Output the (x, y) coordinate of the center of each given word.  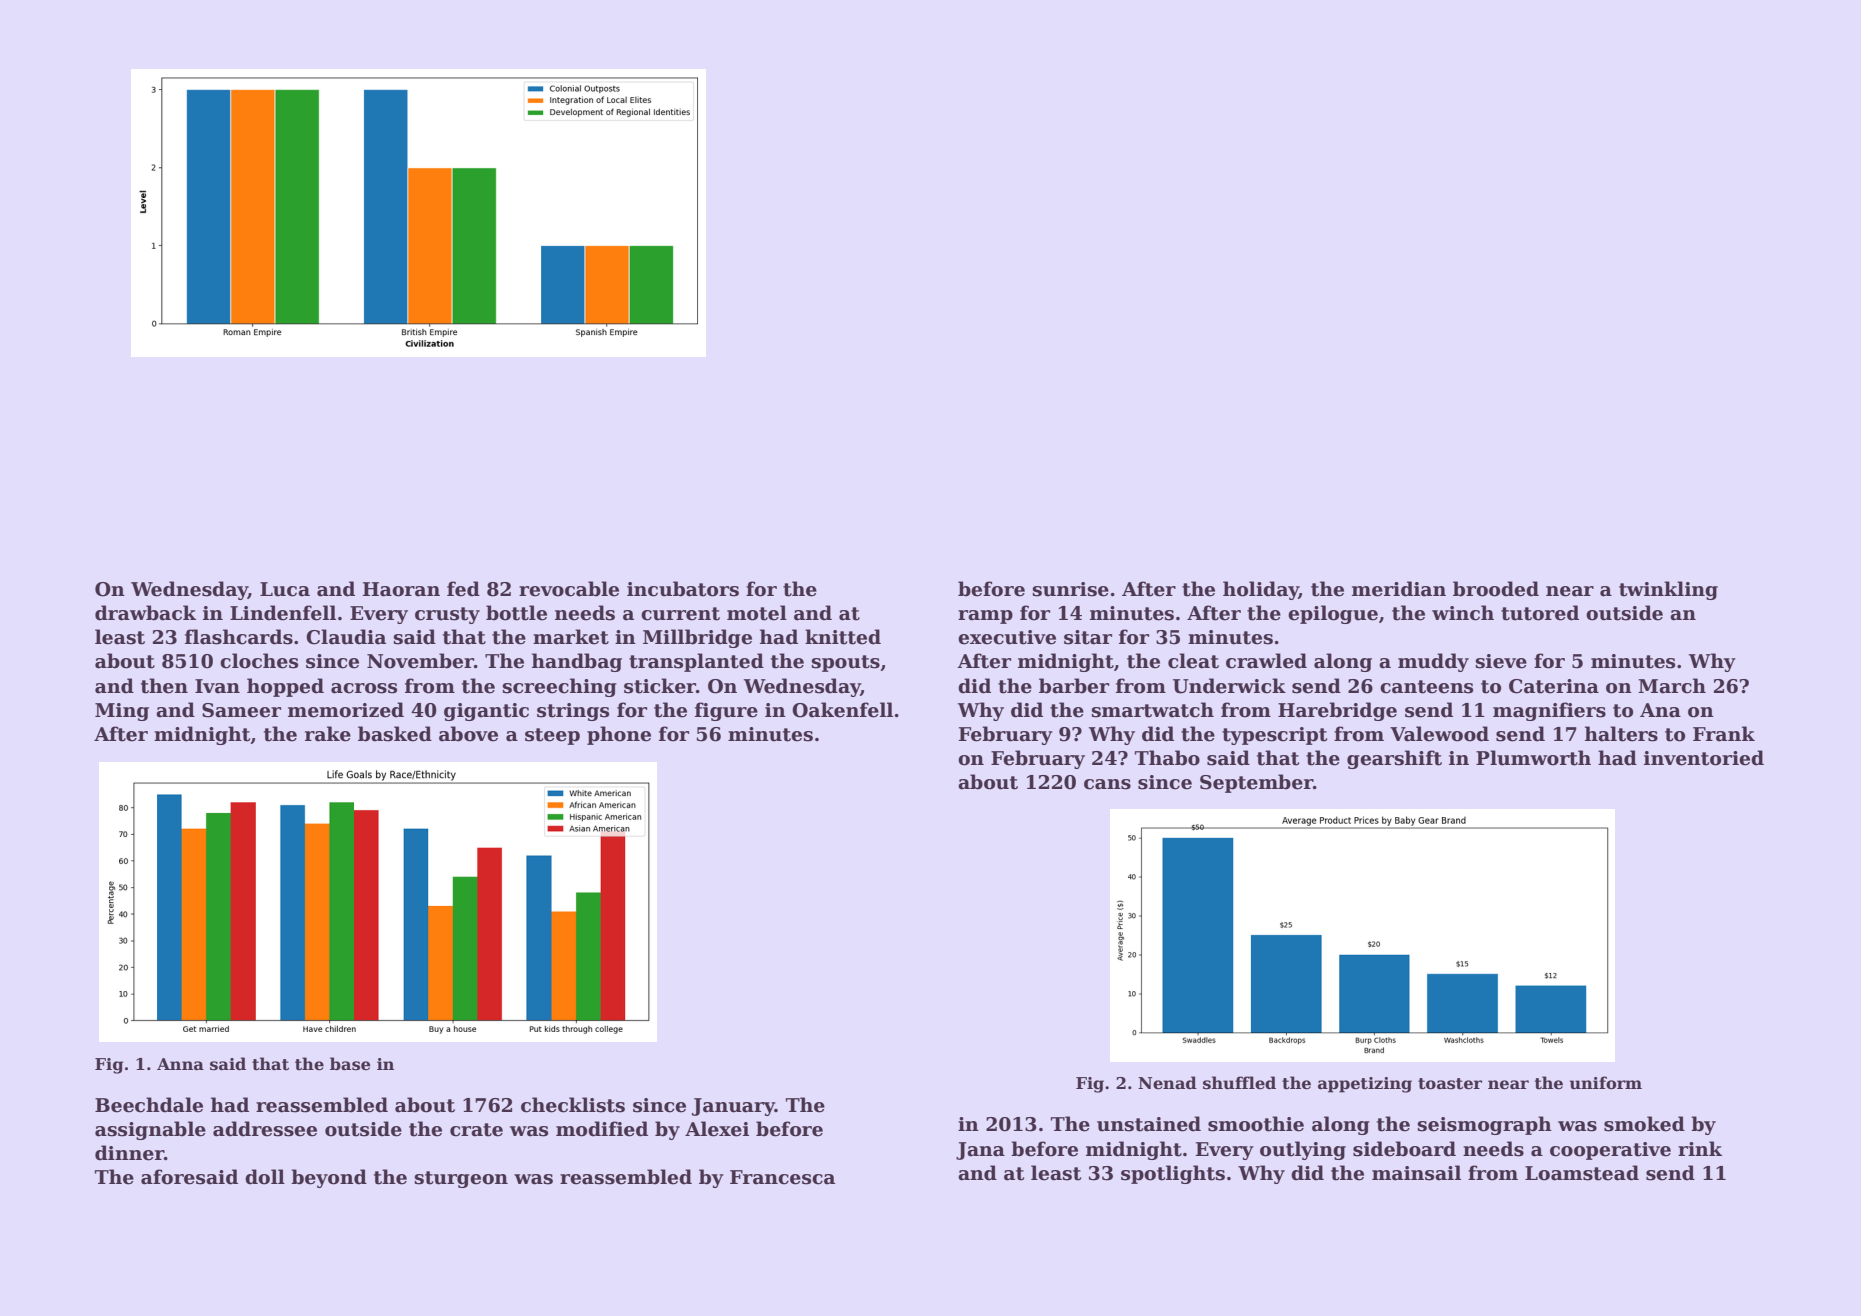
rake (328, 734)
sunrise (1071, 589)
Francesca (782, 1177)
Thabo (1167, 758)
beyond (329, 1178)
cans (1107, 784)
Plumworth (1533, 758)
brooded (1496, 589)
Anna (180, 1064)
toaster (1450, 1084)
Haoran (401, 589)
